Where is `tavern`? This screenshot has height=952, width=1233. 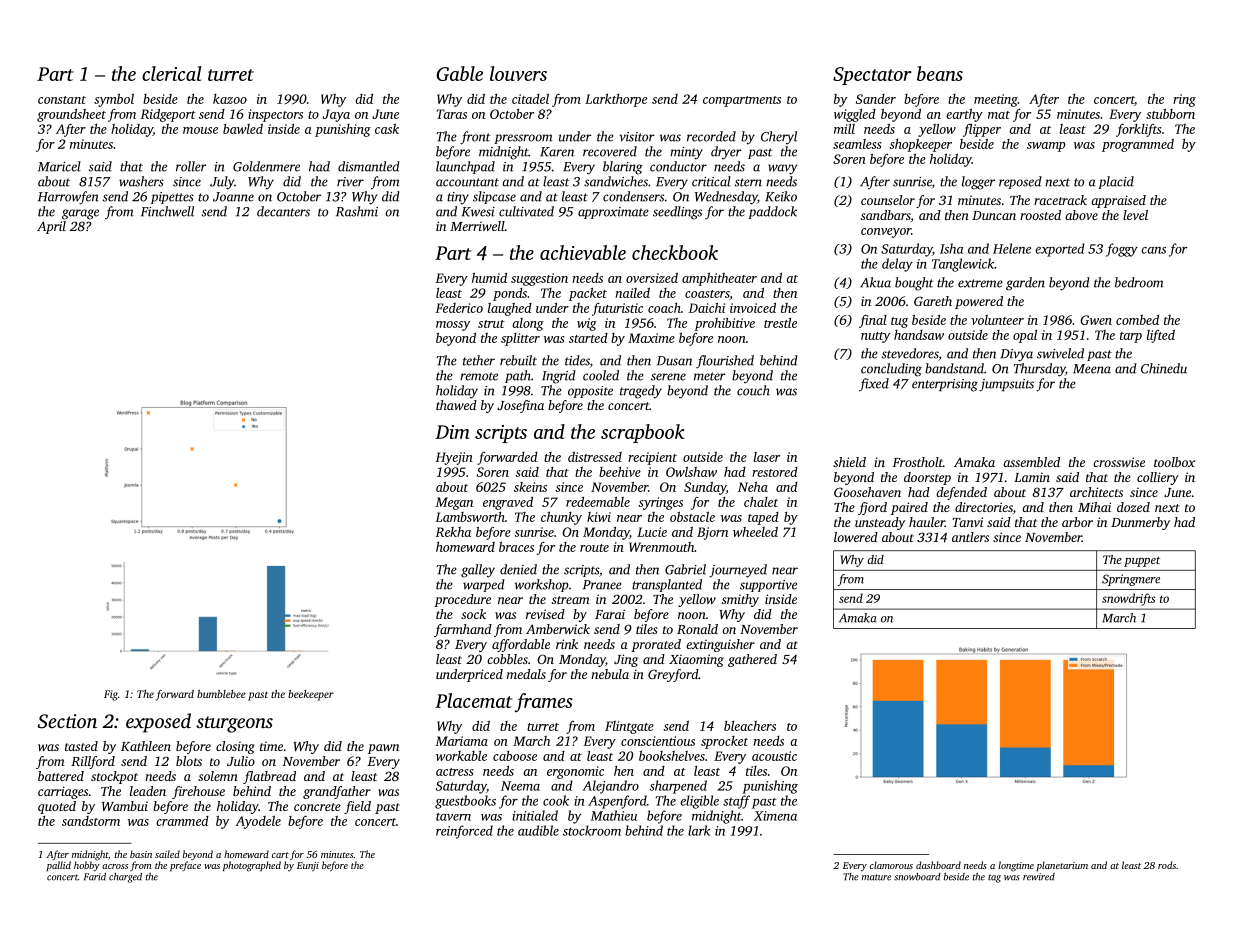
tavern is located at coordinates (453, 817).
